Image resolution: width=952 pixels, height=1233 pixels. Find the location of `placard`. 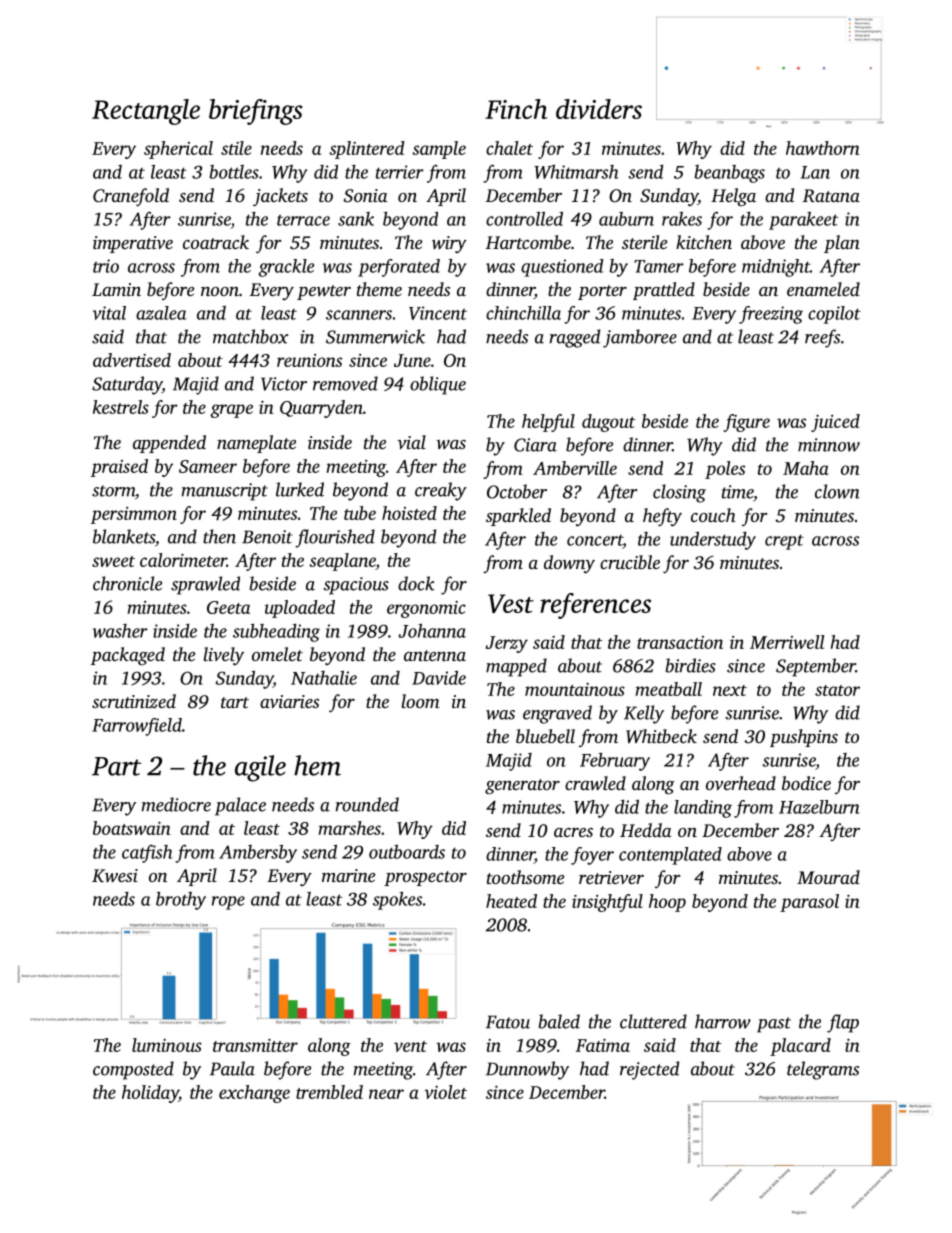

placard is located at coordinates (800, 1047).
